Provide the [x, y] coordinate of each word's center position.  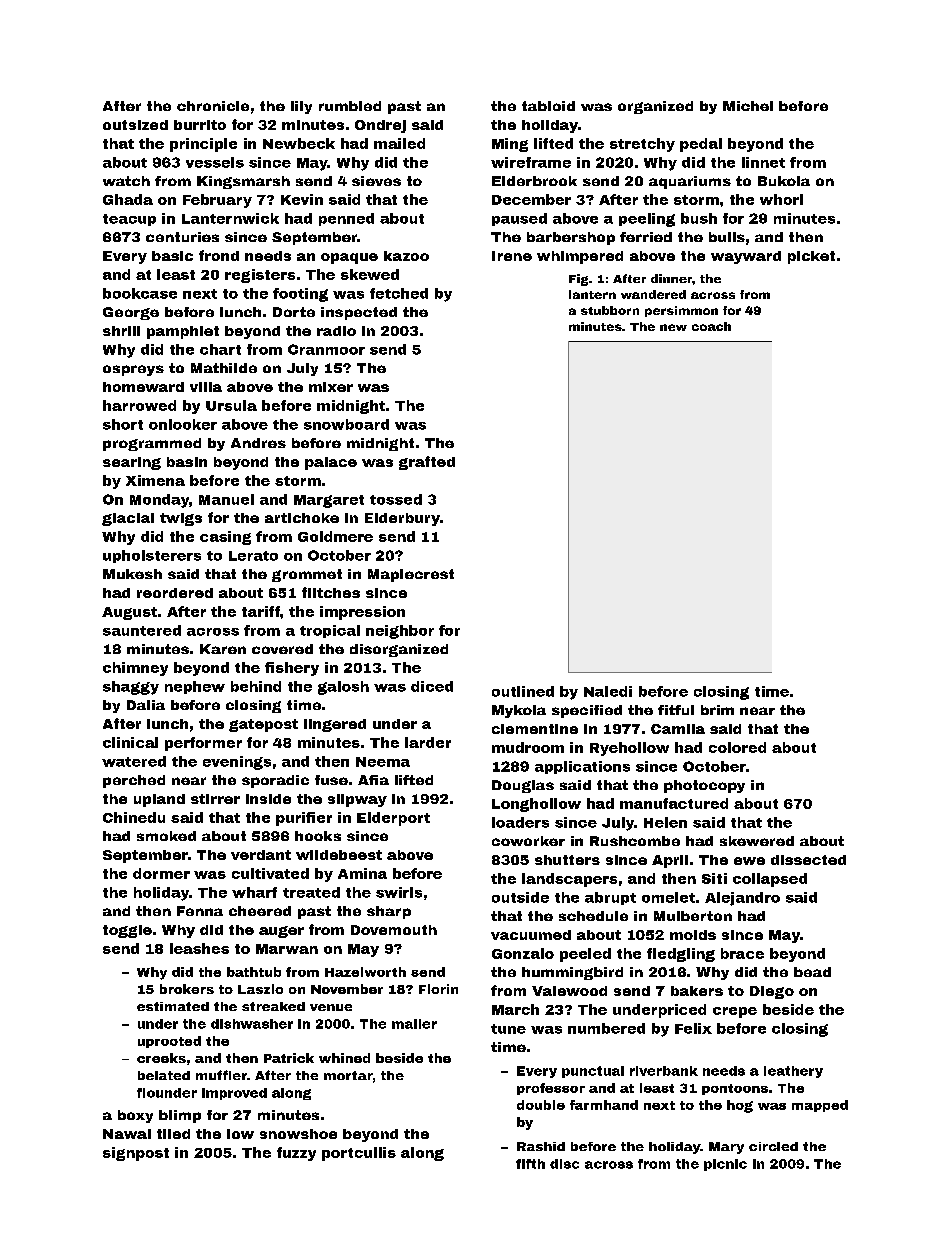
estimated [173, 1006]
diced [432, 686]
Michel [748, 106]
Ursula [231, 405]
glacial [128, 519]
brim [717, 710]
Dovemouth [394, 930]
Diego [772, 992]
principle [203, 145]
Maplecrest [411, 575]
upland [159, 800]
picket [811, 257]
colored [737, 747]
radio [336, 331]
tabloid [548, 106]
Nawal [127, 1134]
